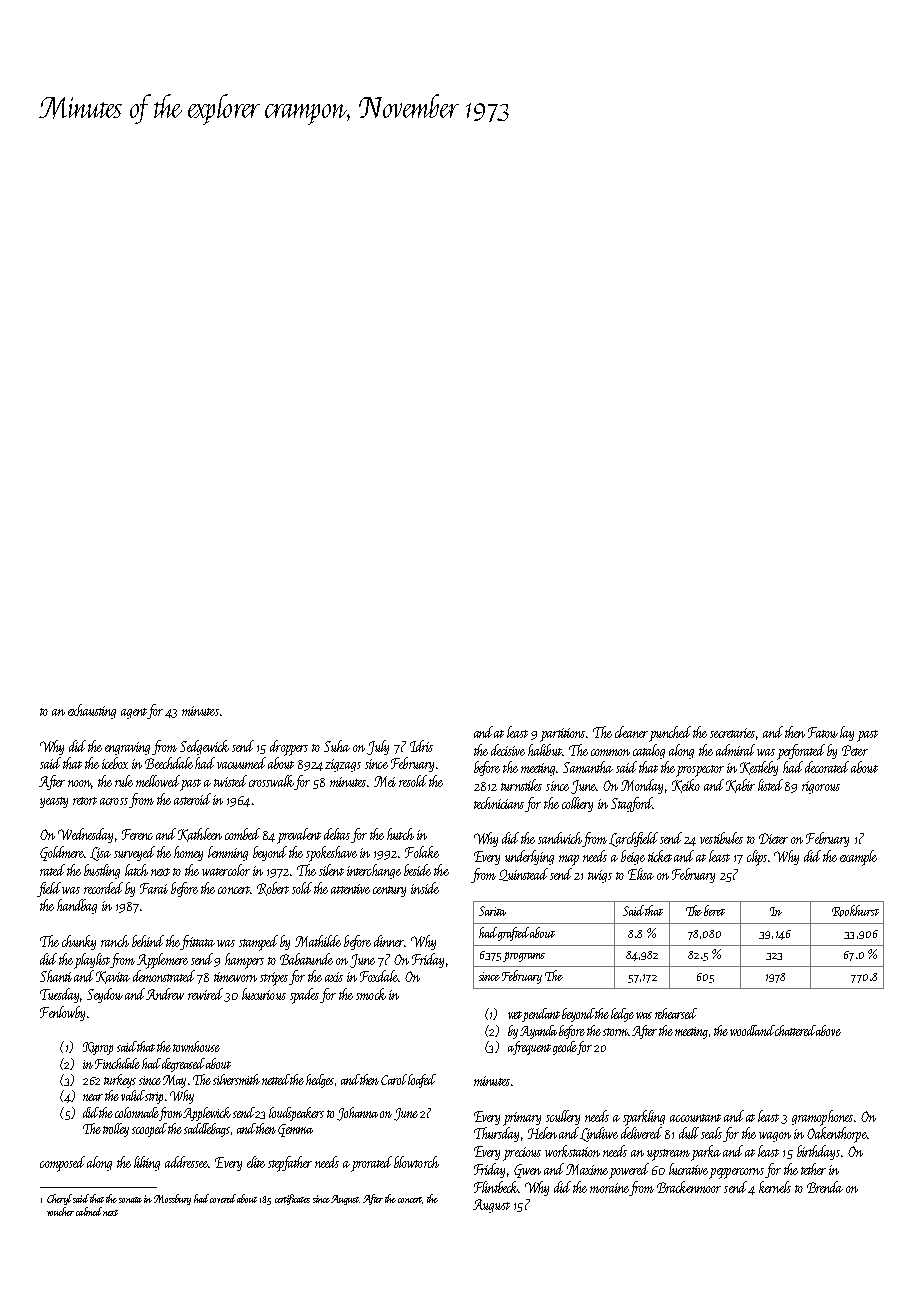  Describe the element at coordinates (496, 1187) in the page. I see `Flintbeck` at that location.
